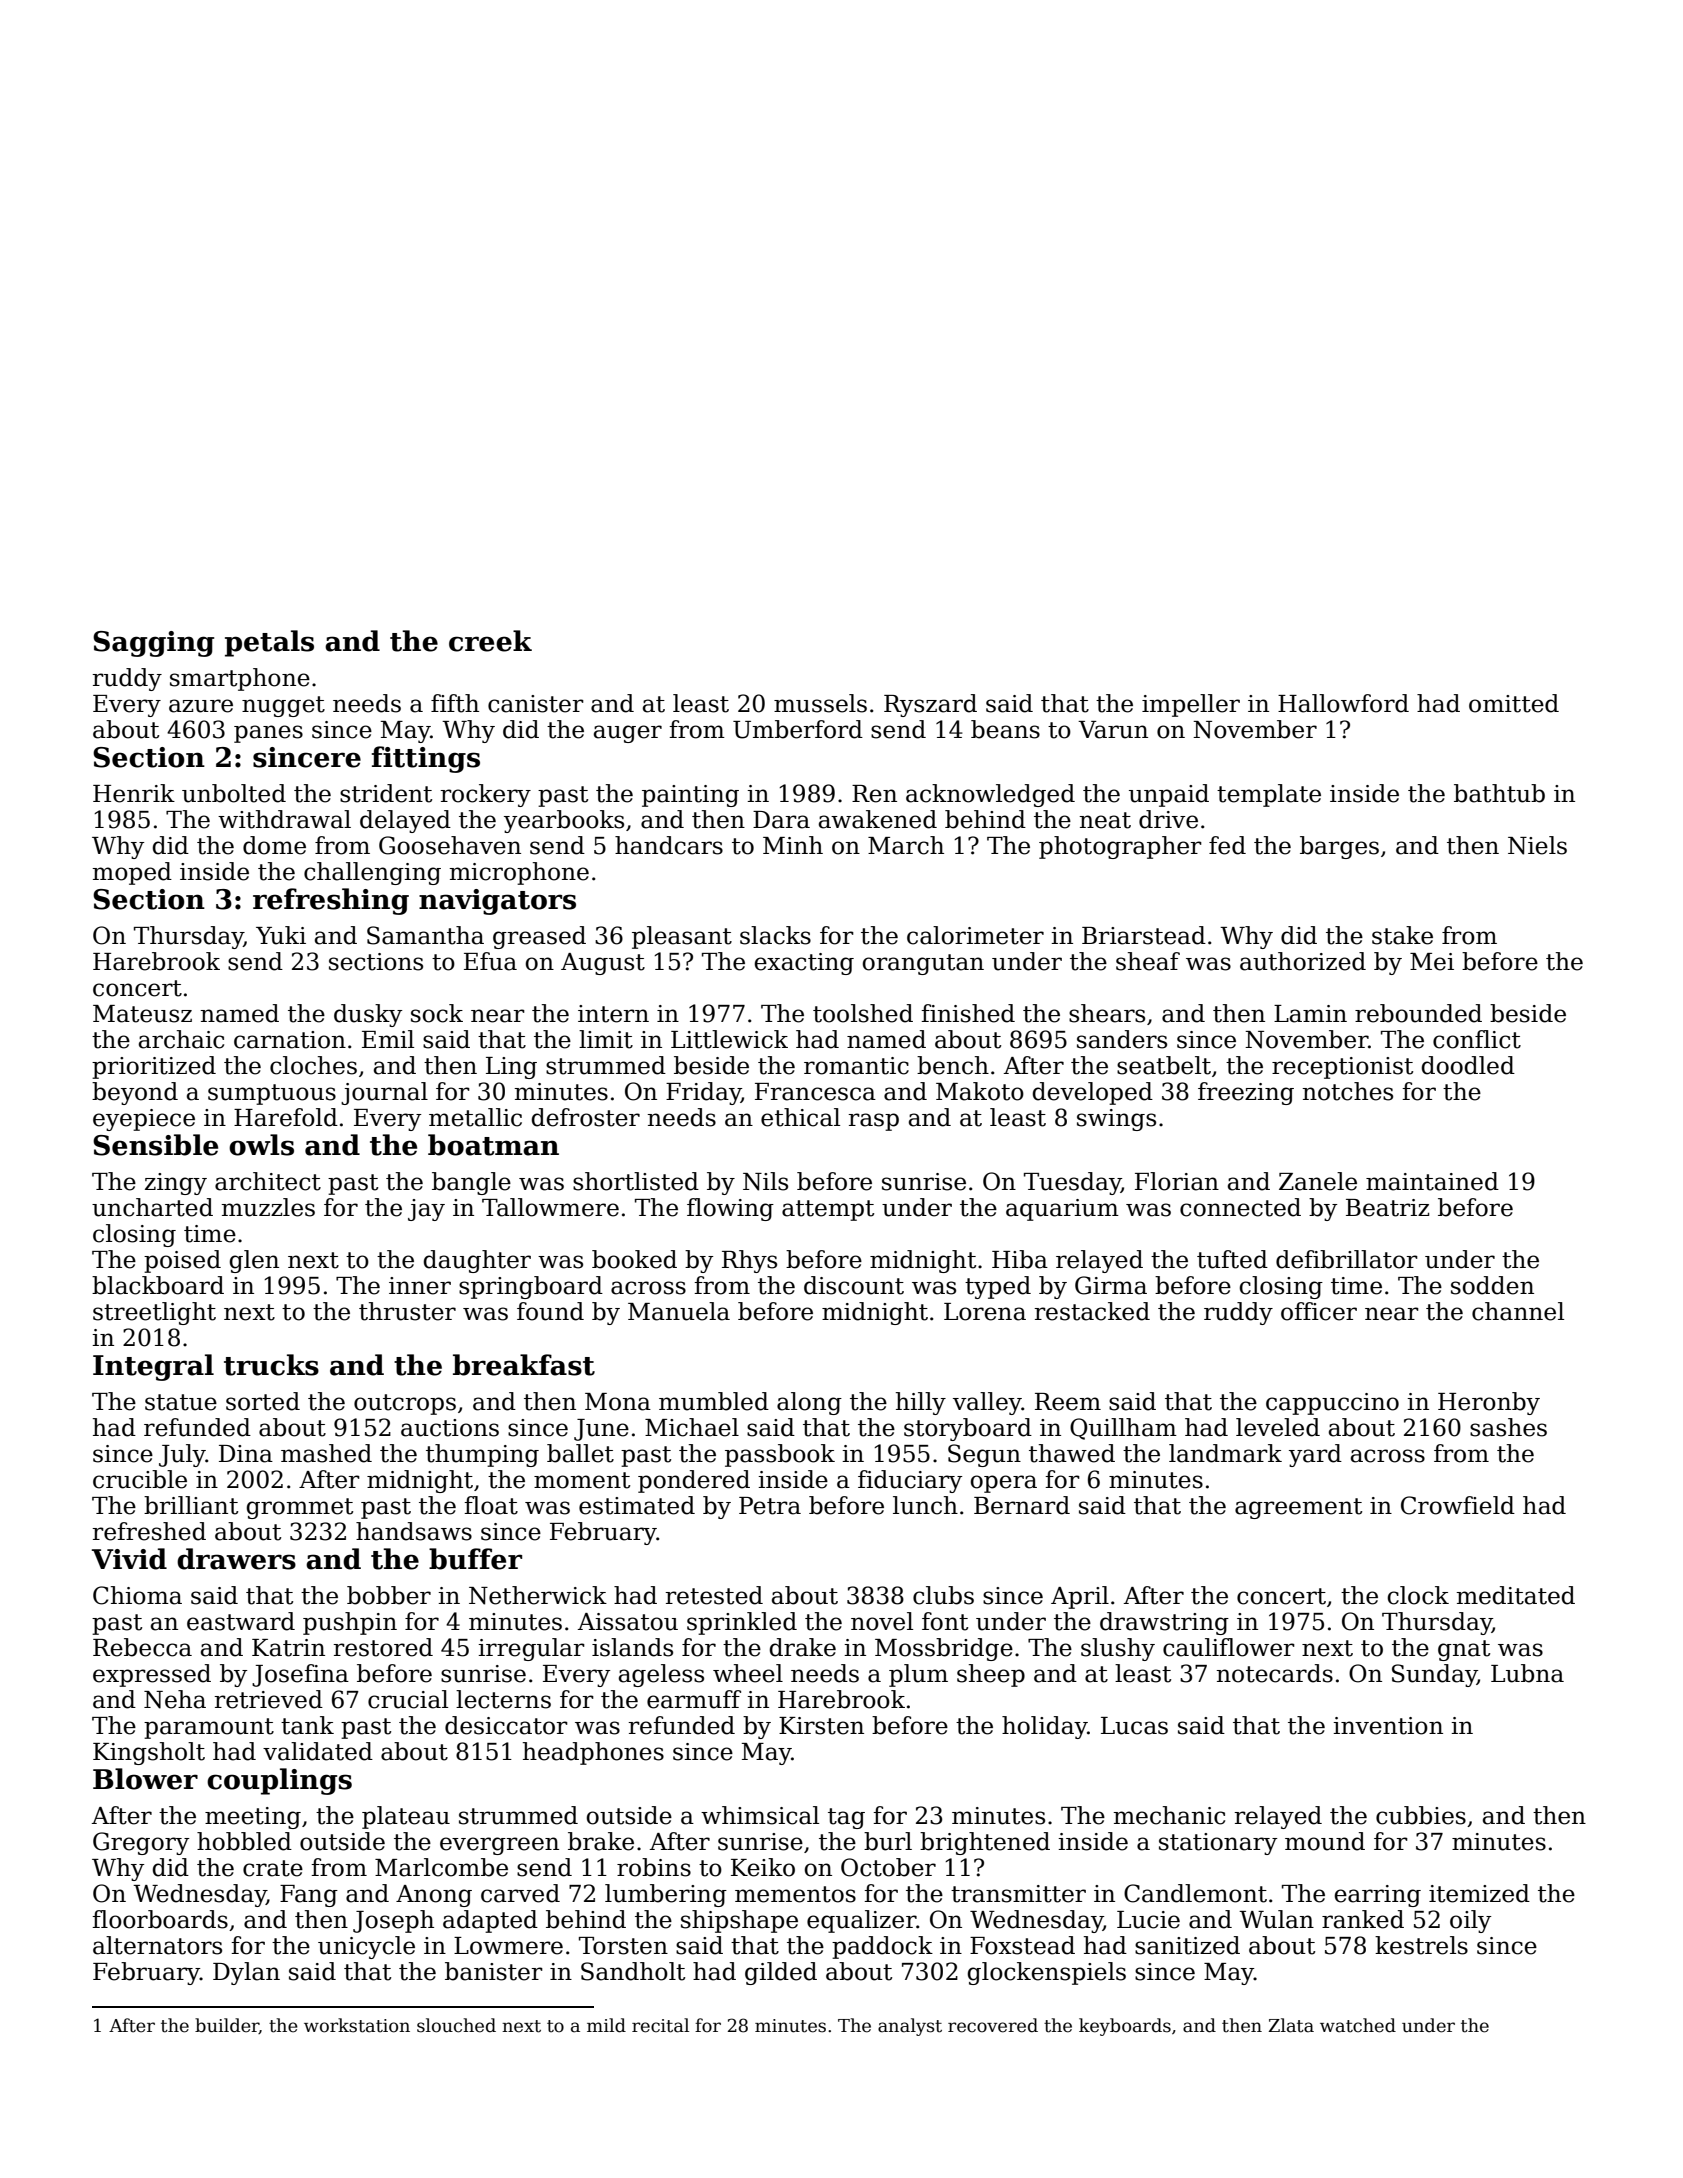 The height and width of the screenshot is (2178, 1683). Describe the element at coordinates (182, 1261) in the screenshot. I see `poised` at that location.
